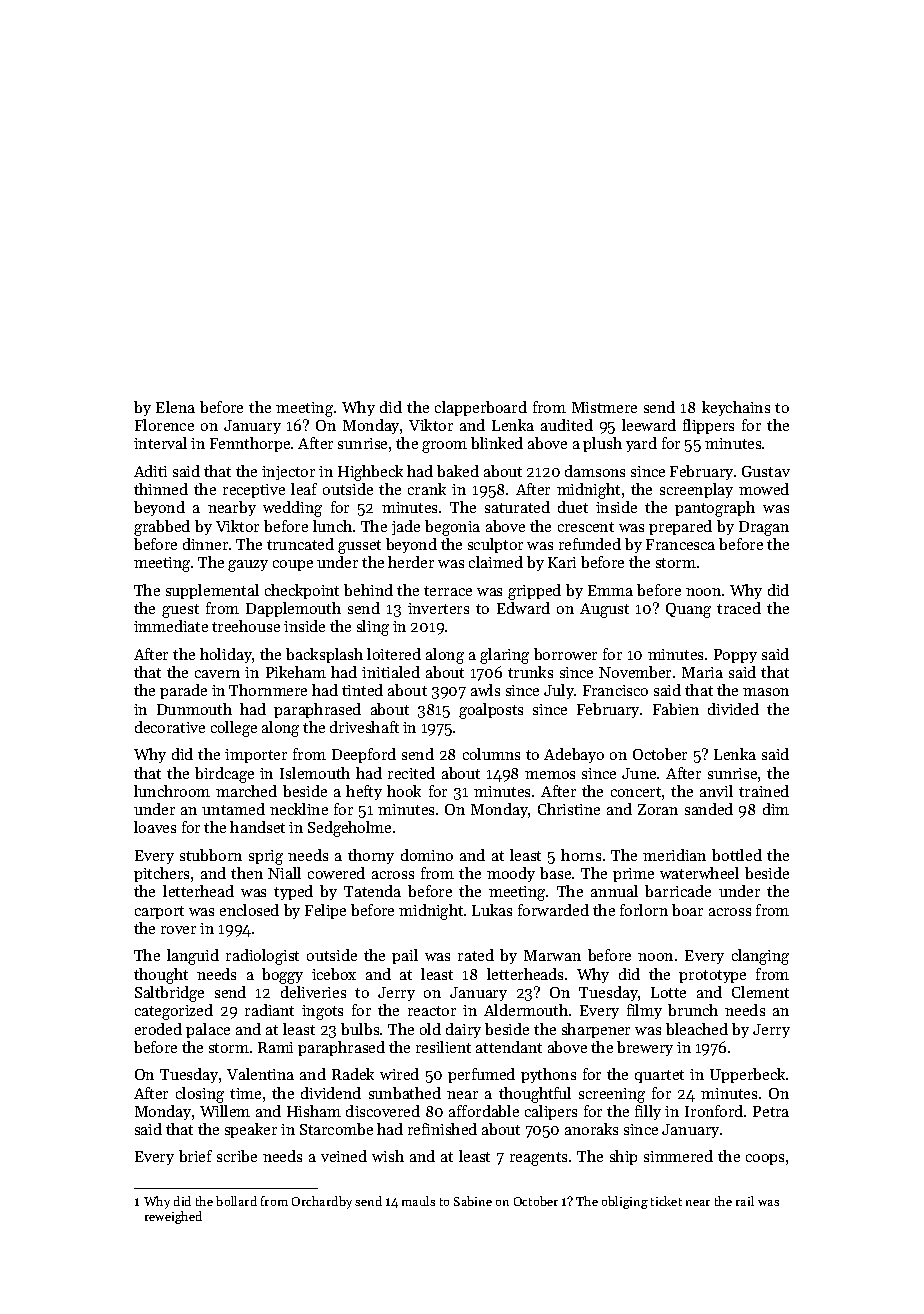  Describe the element at coordinates (200, 1095) in the screenshot. I see `closing` at that location.
